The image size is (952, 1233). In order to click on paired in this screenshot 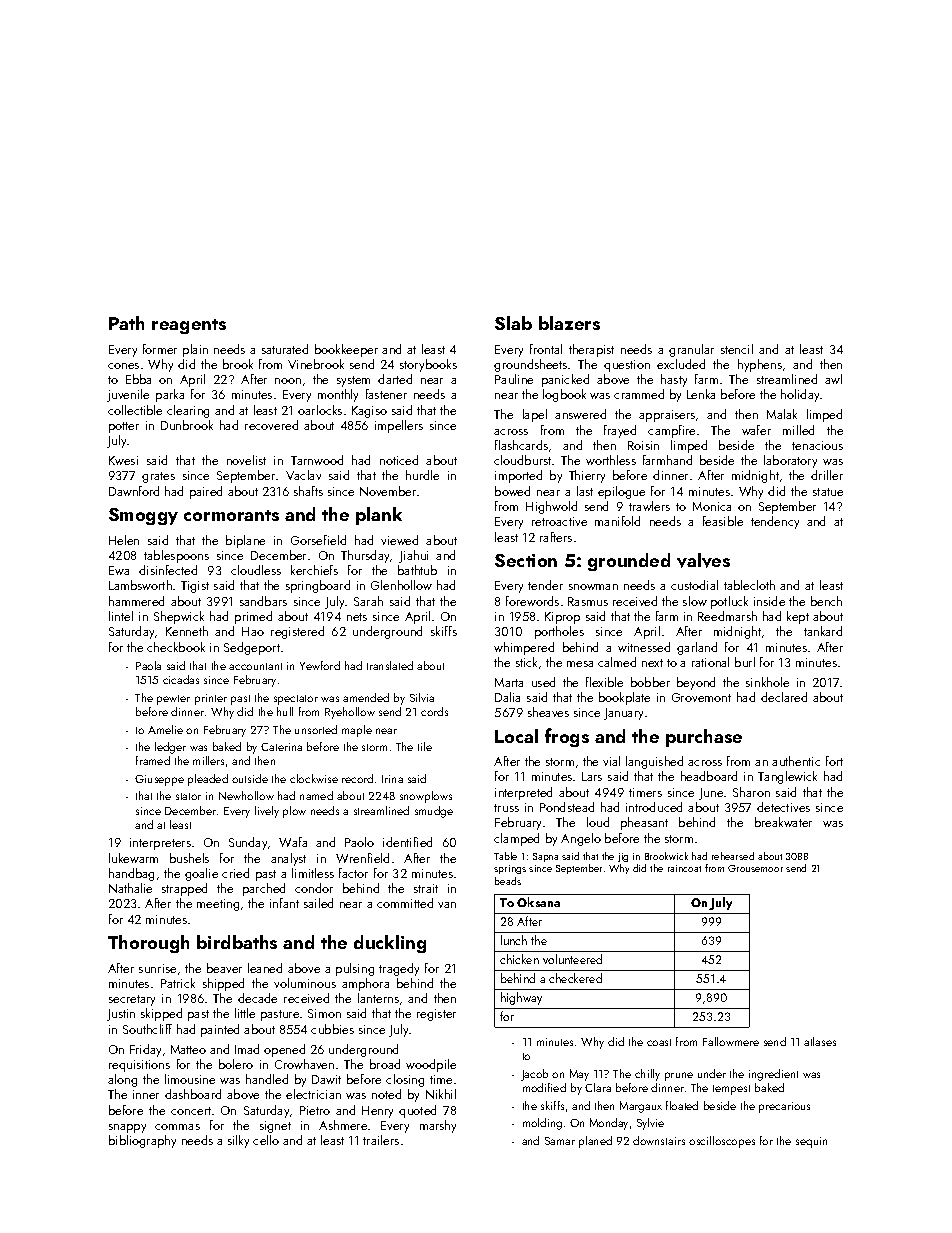, I will do `click(206, 492)`.
